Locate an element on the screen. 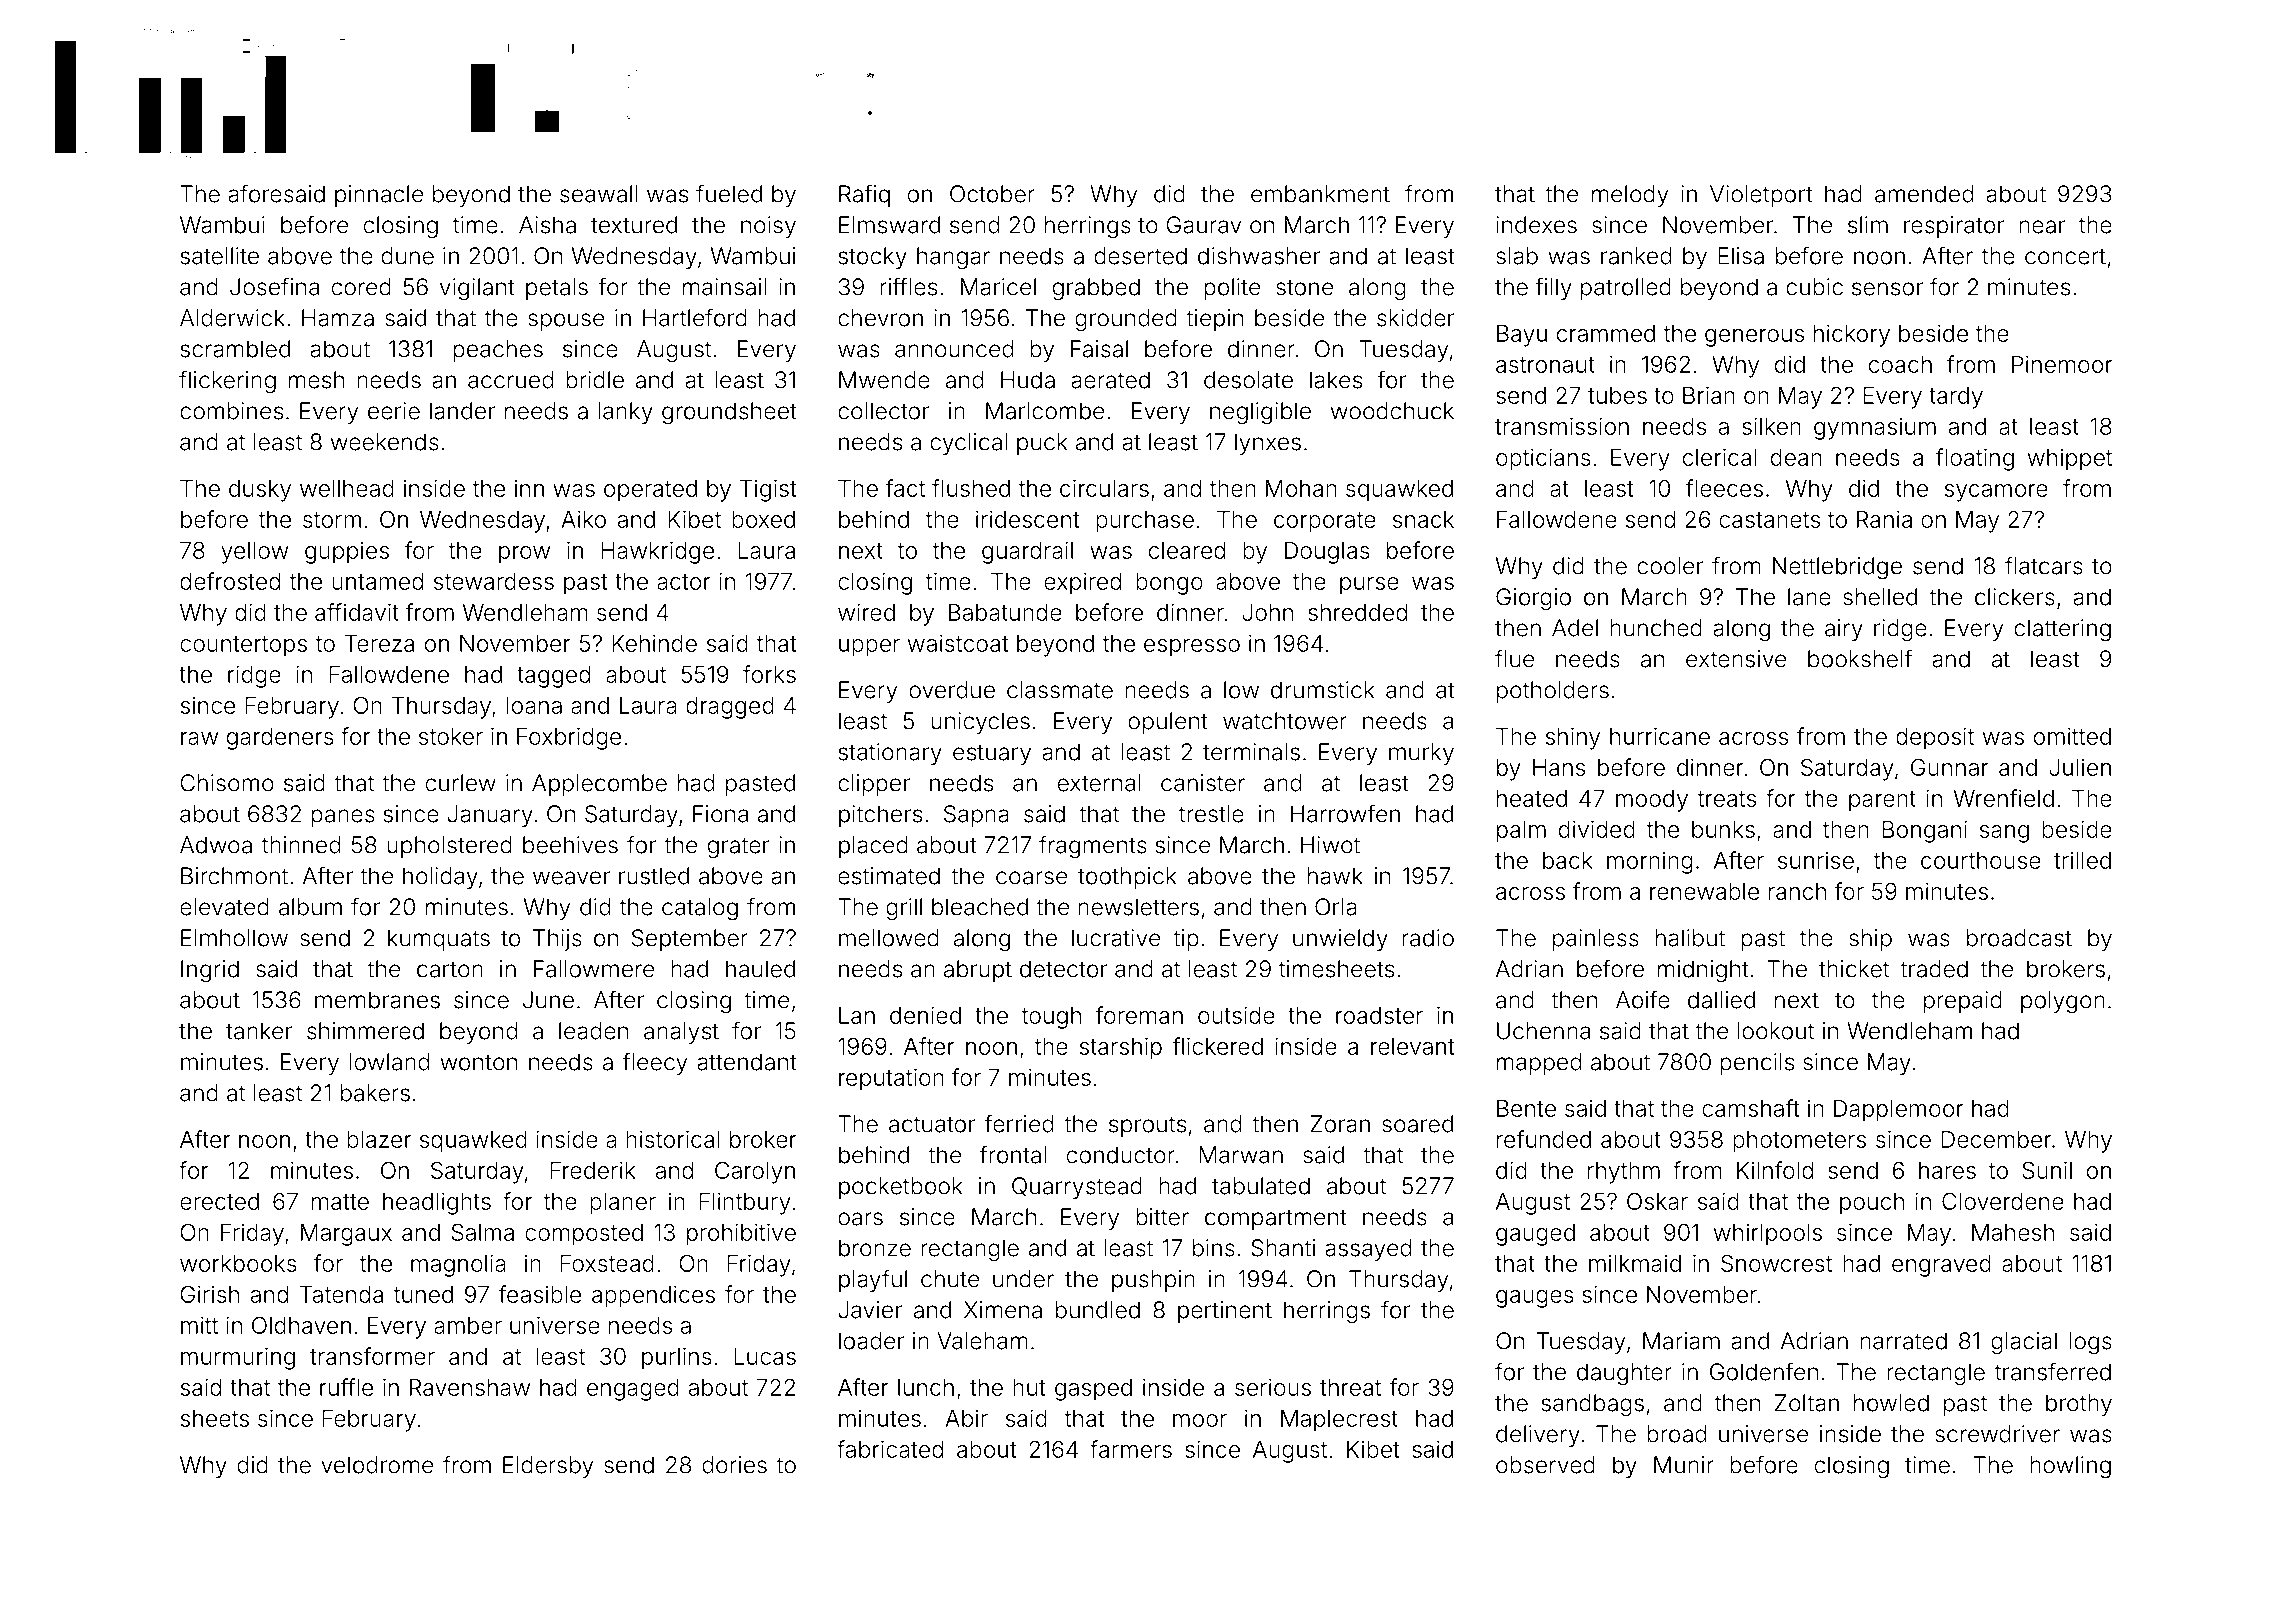  Ingrid is located at coordinates (210, 971).
